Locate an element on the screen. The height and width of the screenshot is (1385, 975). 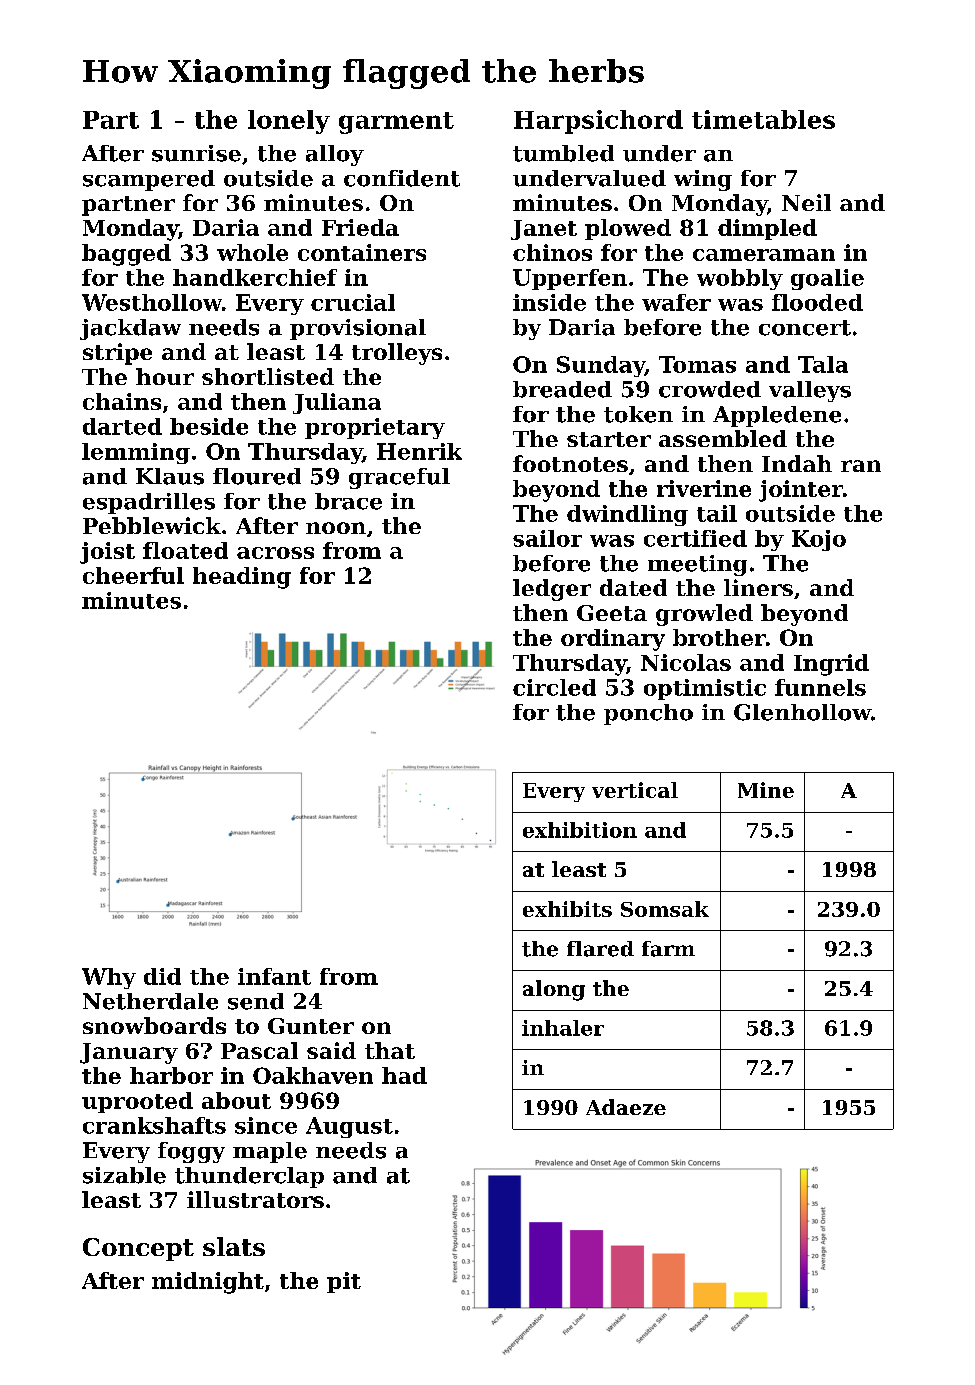
Ingrid is located at coordinates (831, 665).
